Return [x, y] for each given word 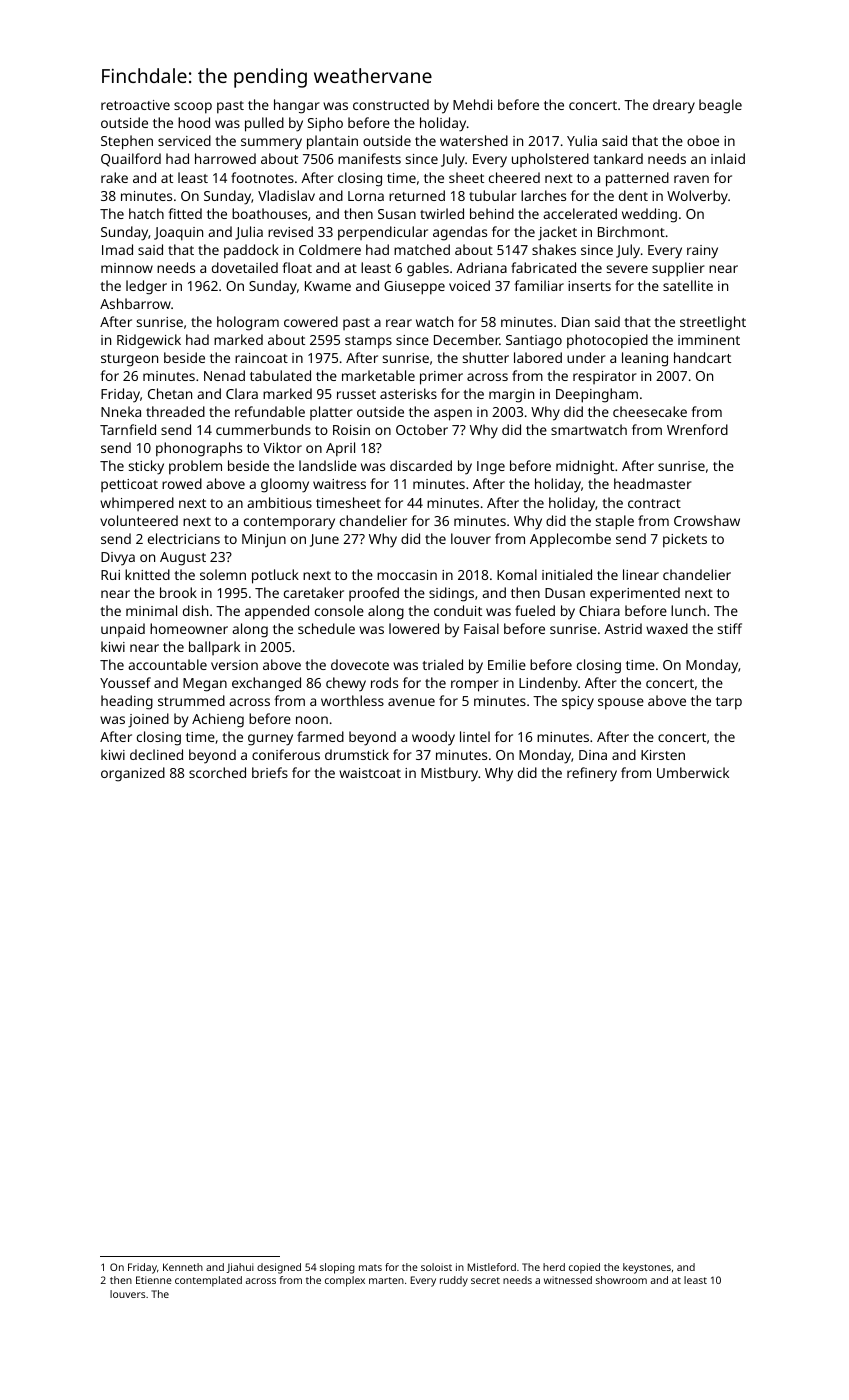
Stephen [127, 142]
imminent [709, 340]
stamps [368, 342]
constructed [391, 104]
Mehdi [472, 104]
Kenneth [183, 1267]
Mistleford [492, 1267]
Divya [118, 559]
